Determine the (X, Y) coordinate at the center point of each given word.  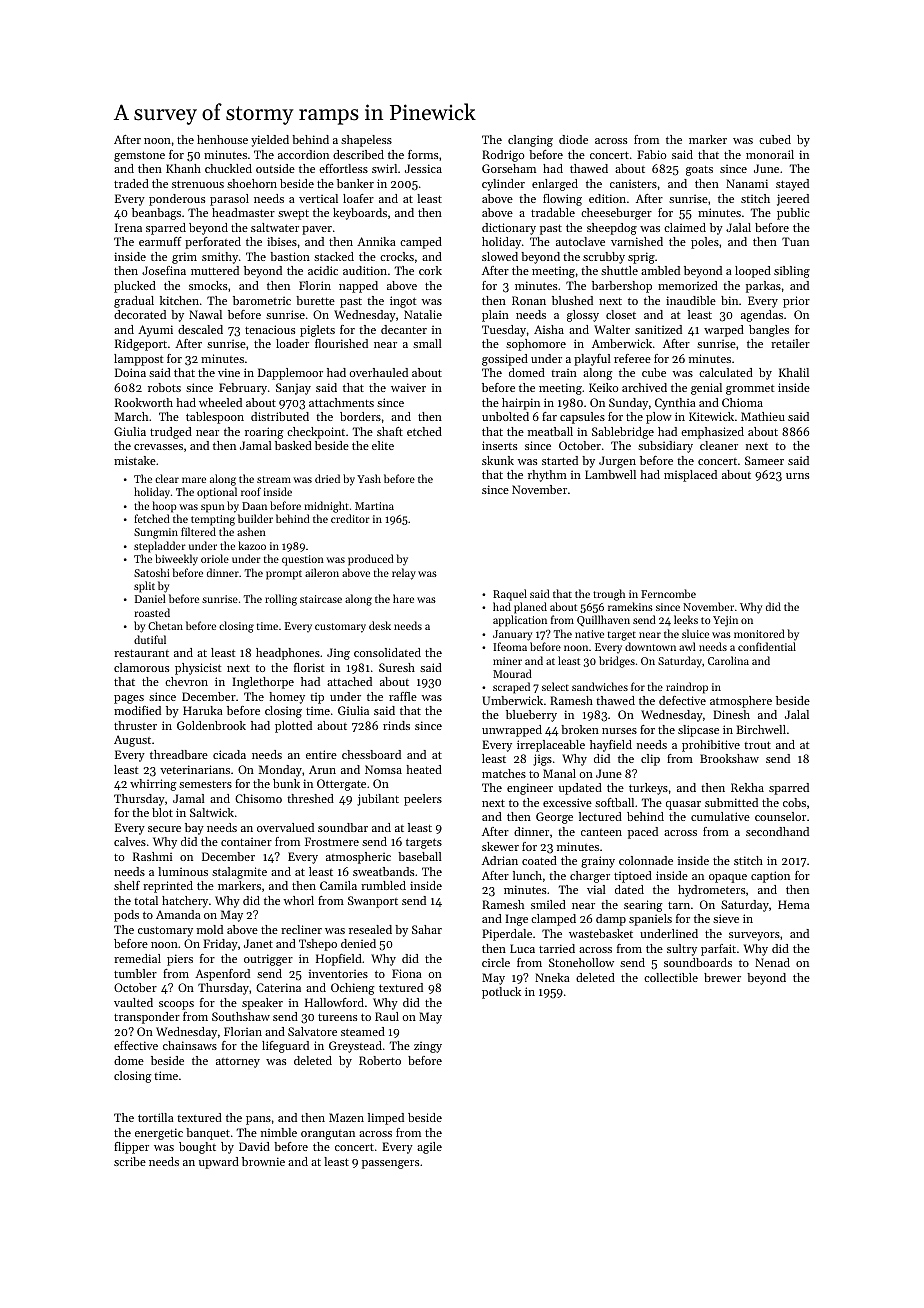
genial (706, 389)
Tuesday (504, 331)
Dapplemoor (290, 374)
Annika (376, 241)
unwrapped (512, 731)
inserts (499, 445)
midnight (326, 507)
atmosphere (741, 702)
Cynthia (675, 404)
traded (131, 183)
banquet (208, 1134)
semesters (205, 784)
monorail (770, 154)
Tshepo (318, 945)
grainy (598, 862)
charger (590, 877)
